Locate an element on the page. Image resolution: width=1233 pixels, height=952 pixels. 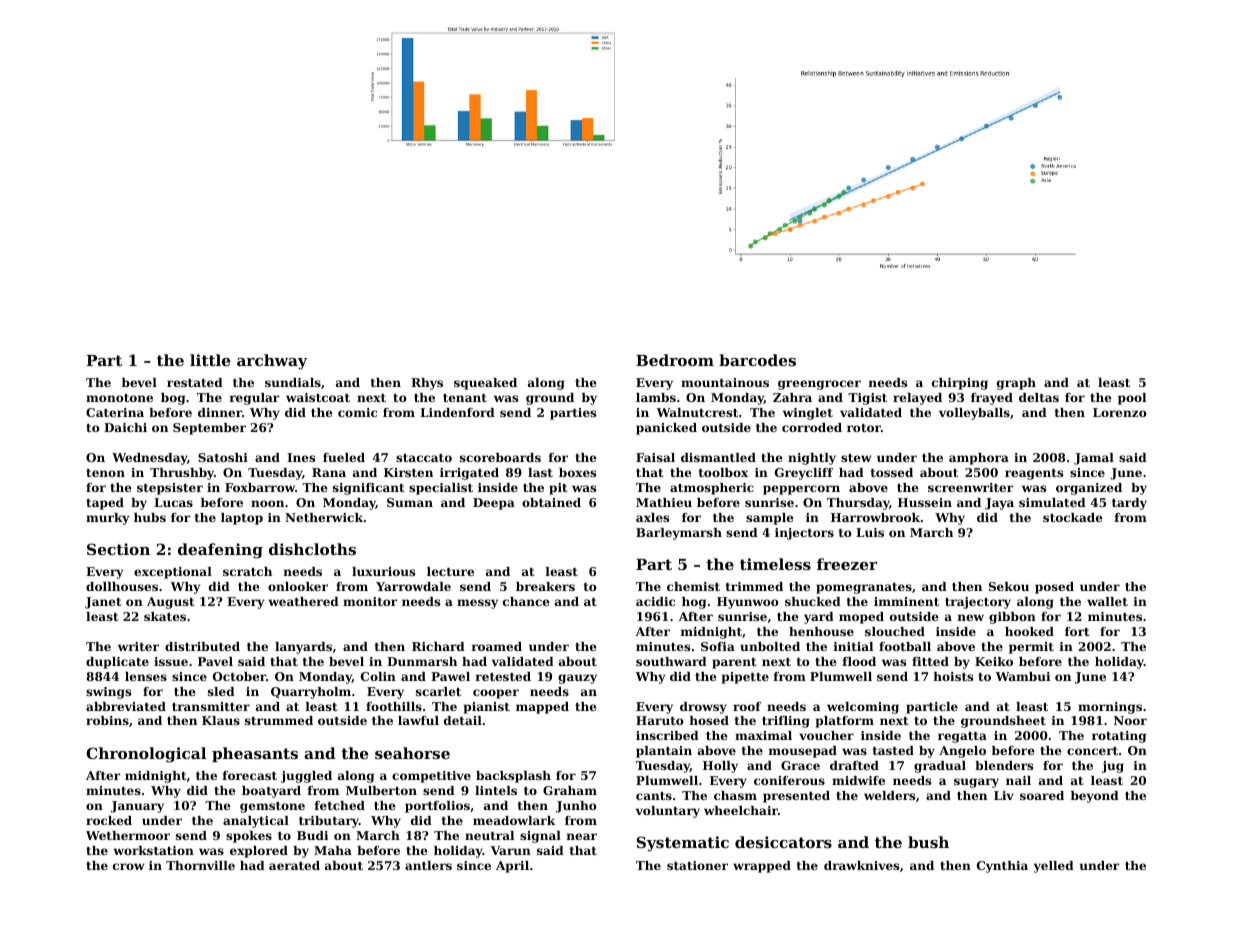
gauzy is located at coordinates (577, 679).
